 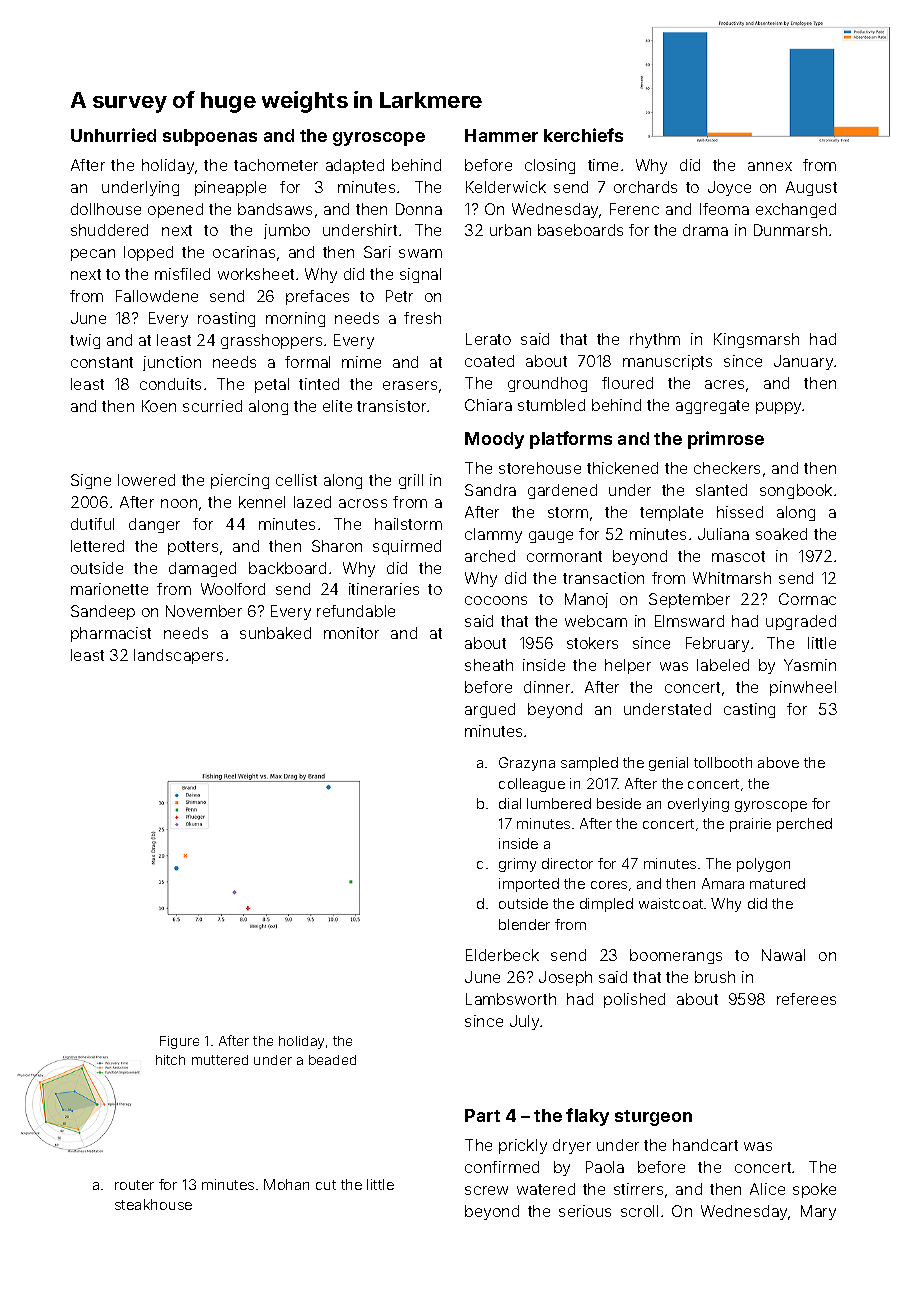 I want to click on subpoenas, so click(x=210, y=137).
